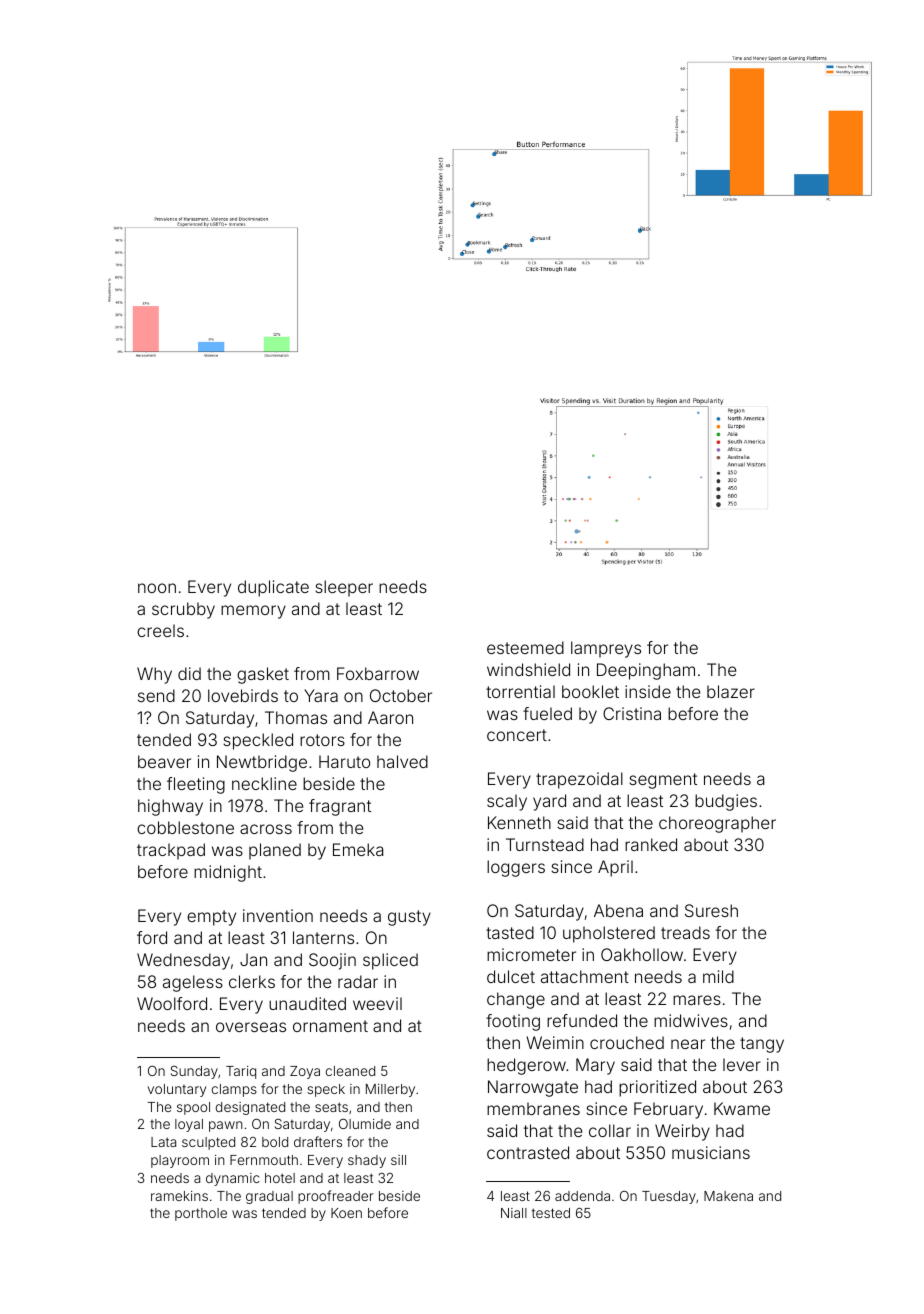 The width and height of the screenshot is (924, 1314). Describe the element at coordinates (390, 961) in the screenshot. I see `spliced` at that location.
